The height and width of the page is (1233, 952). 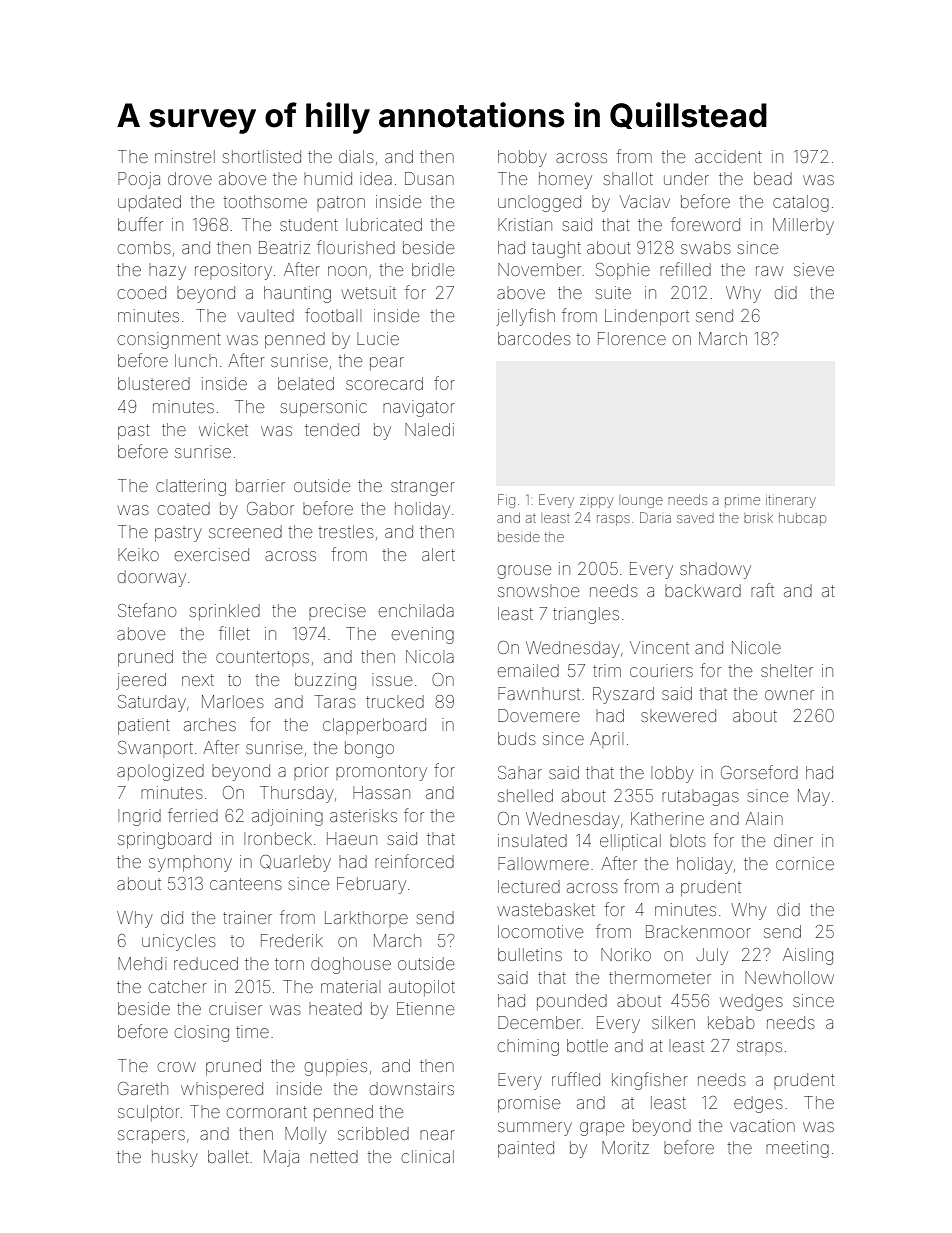 What do you see at coordinates (789, 695) in the page?
I see `owner` at bounding box center [789, 695].
